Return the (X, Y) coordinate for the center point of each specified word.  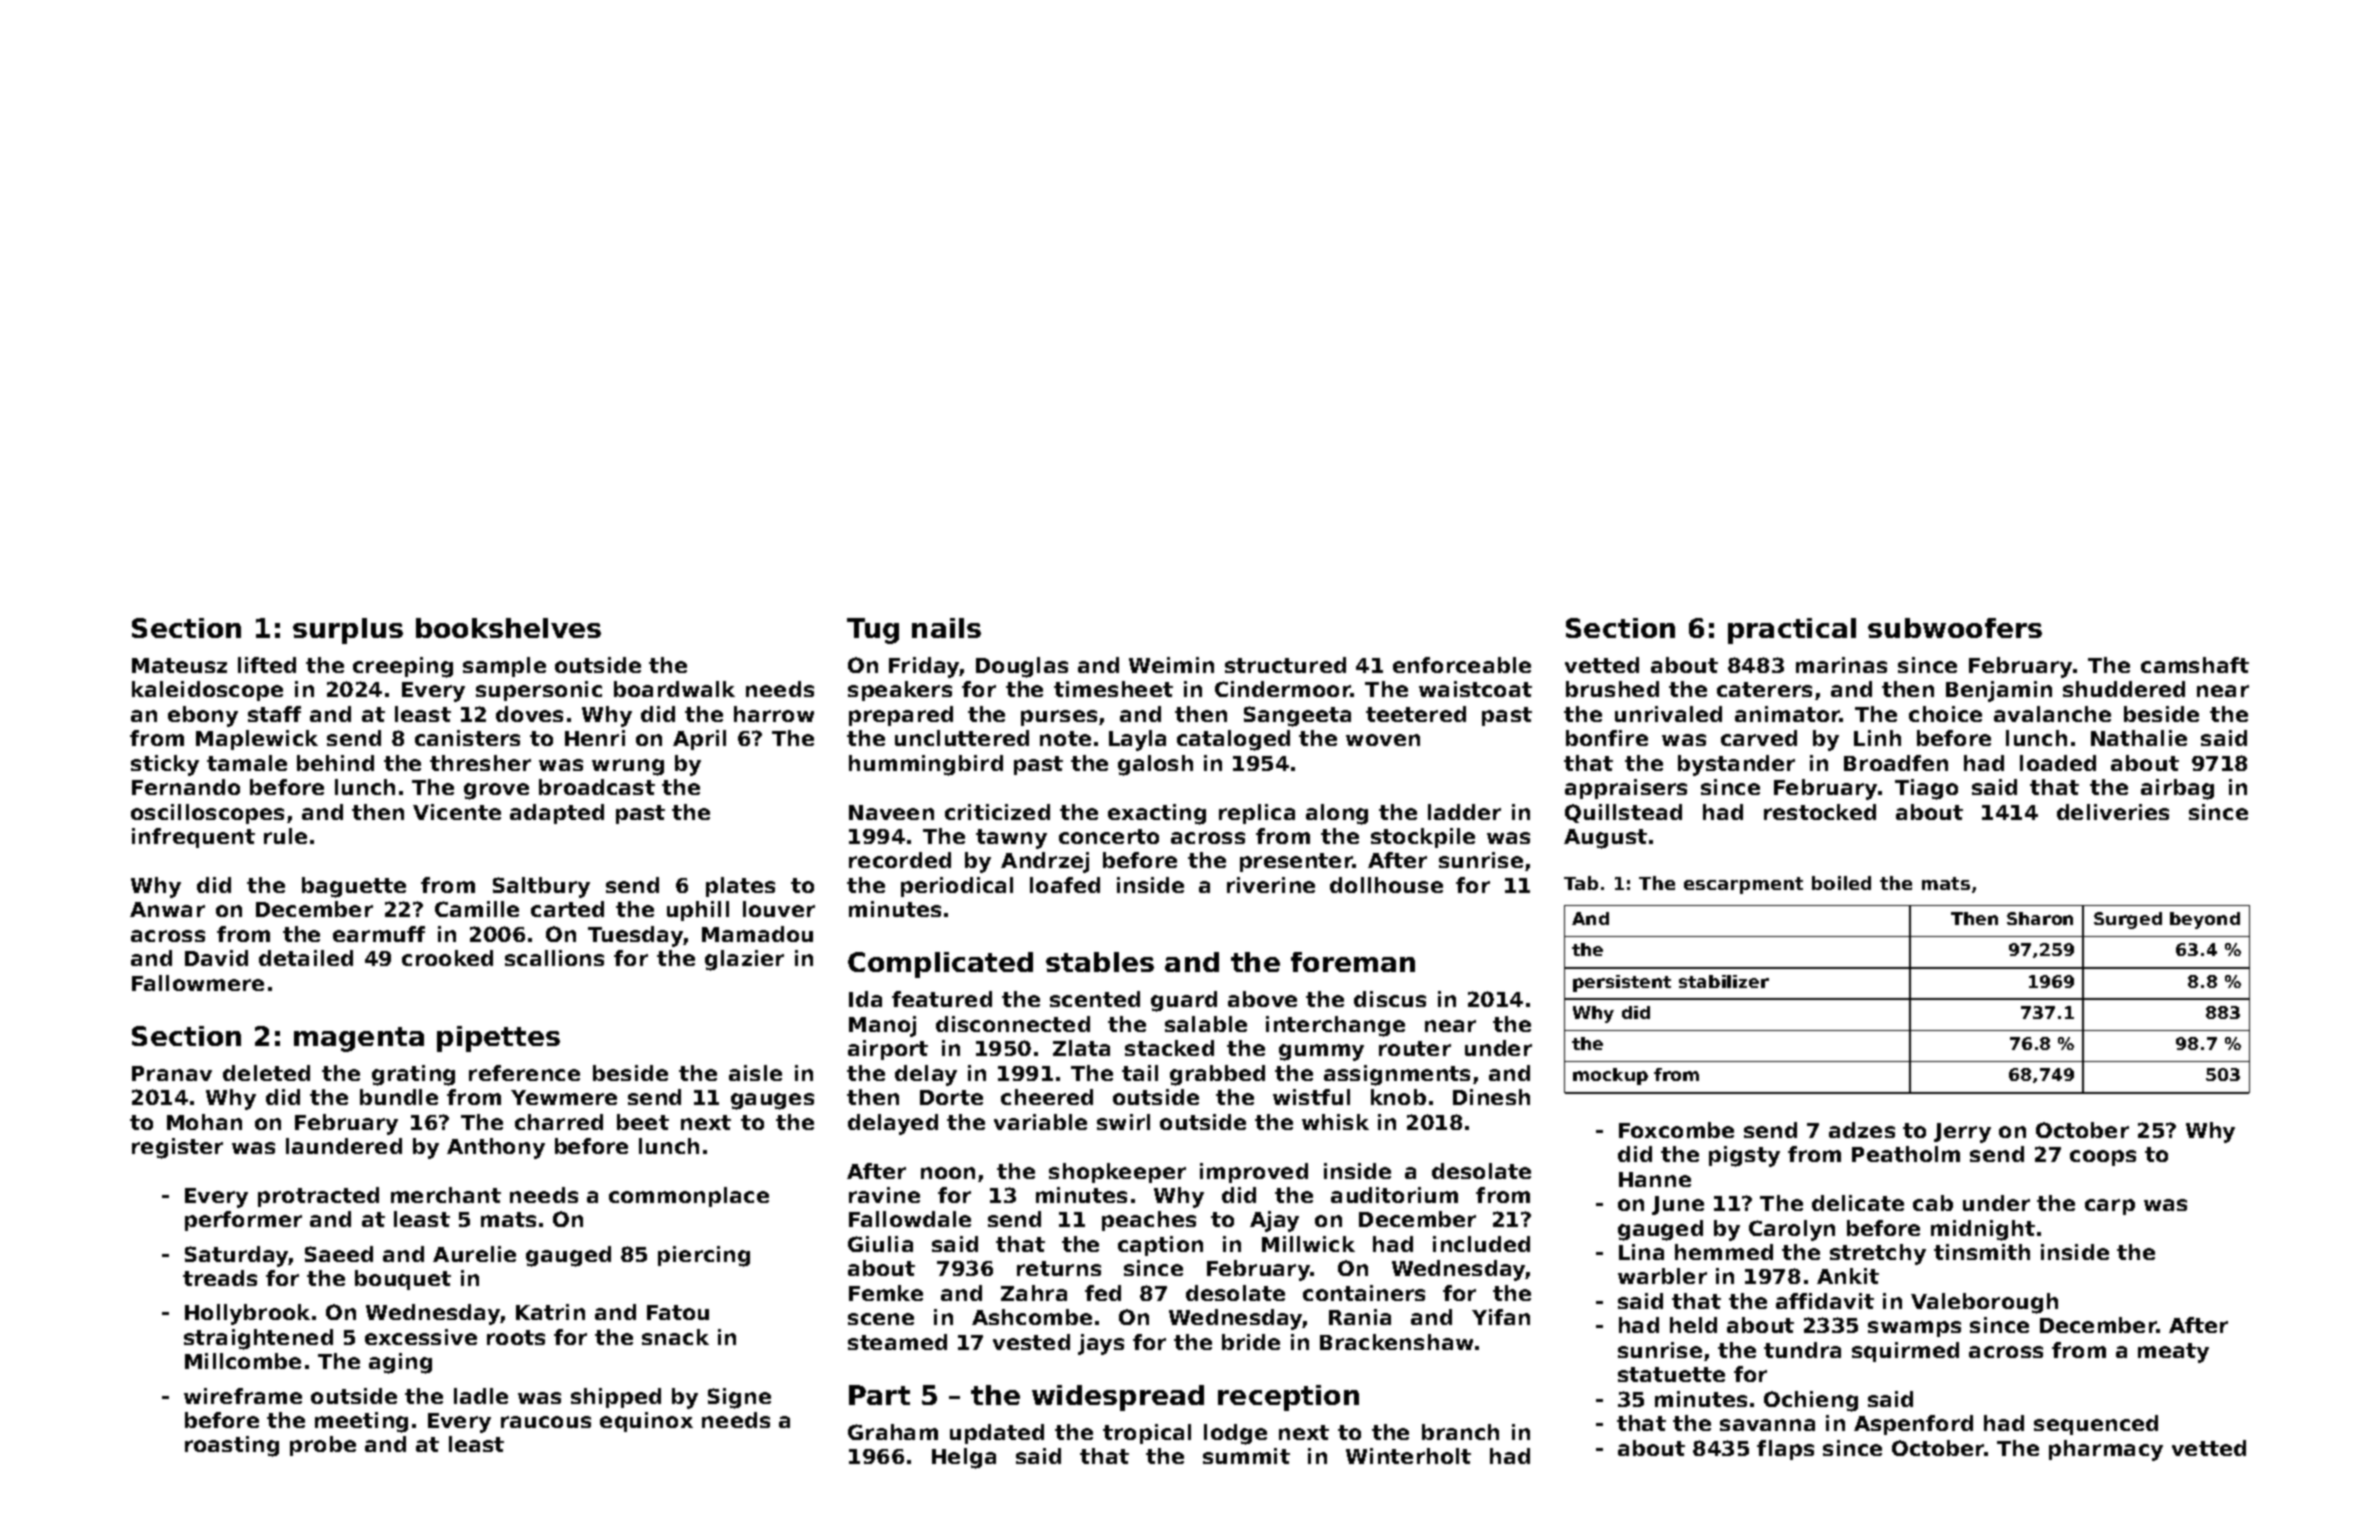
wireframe (243, 1396)
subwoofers (1955, 628)
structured (1285, 665)
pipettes (498, 1039)
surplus (348, 631)
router (1415, 1048)
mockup (1610, 1076)
